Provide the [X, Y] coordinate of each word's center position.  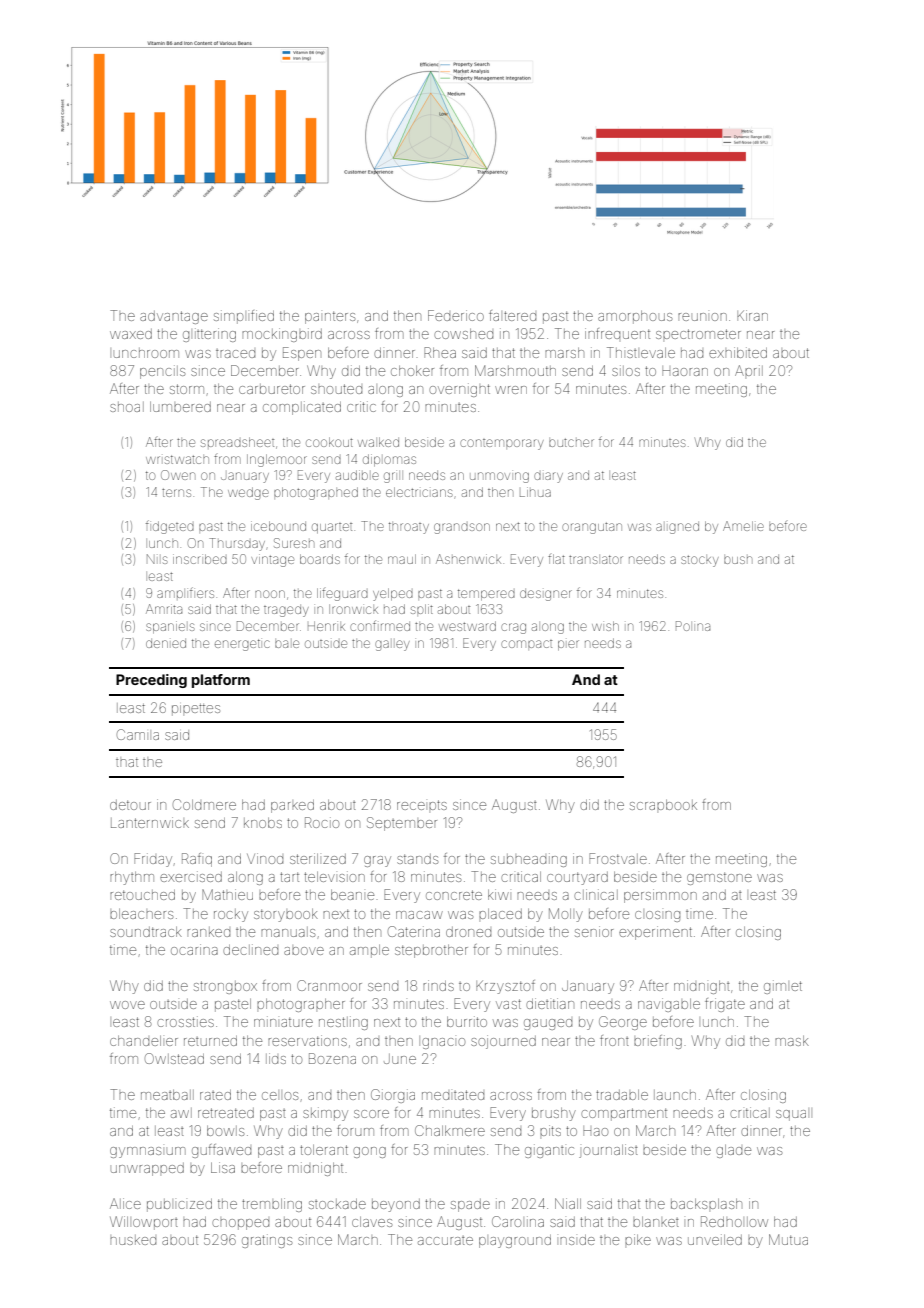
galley [392, 645]
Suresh [294, 543]
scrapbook [663, 805]
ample [369, 951]
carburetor [272, 389]
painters [330, 317]
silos [626, 370]
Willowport [144, 1223]
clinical [596, 894]
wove [127, 1005]
